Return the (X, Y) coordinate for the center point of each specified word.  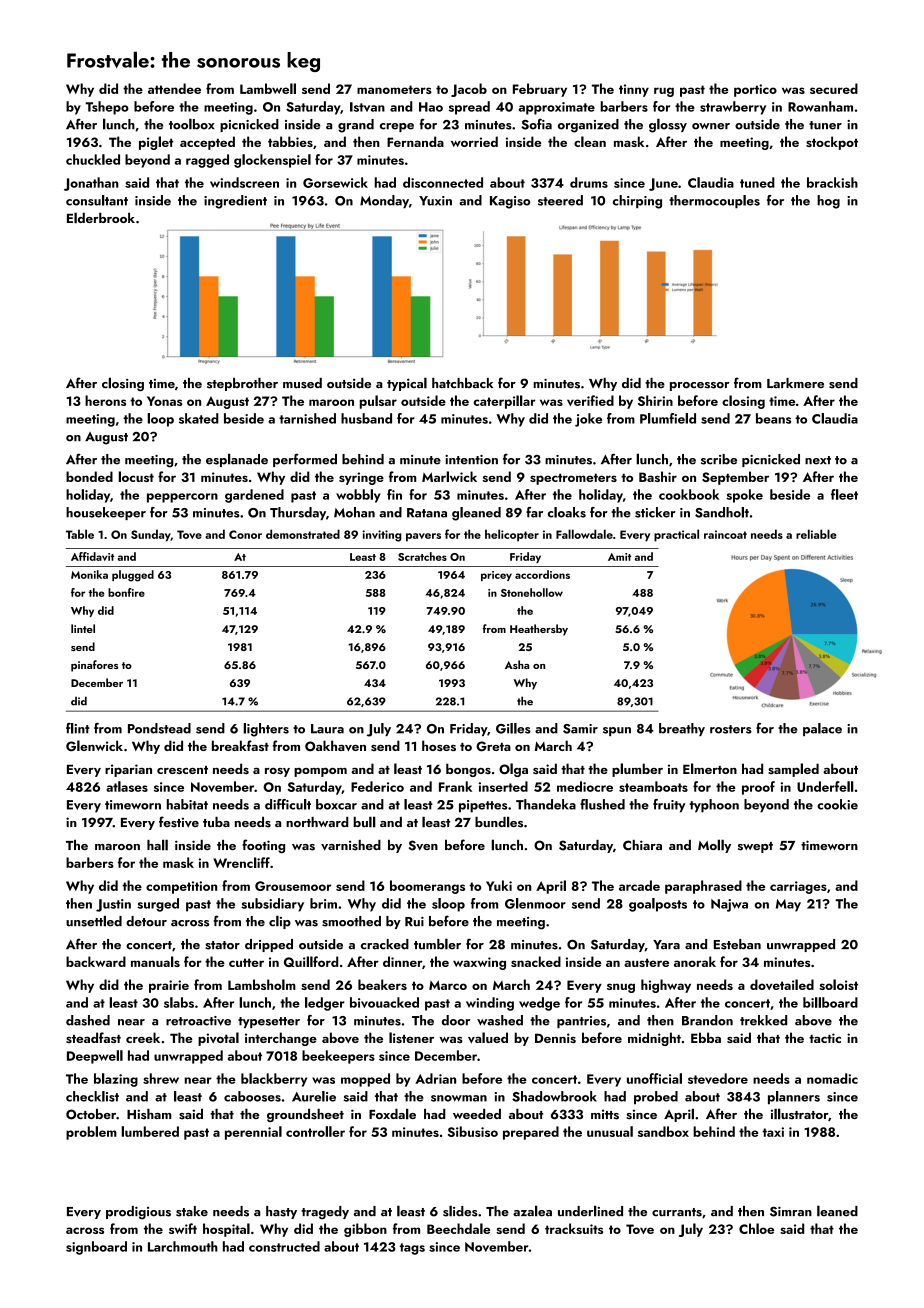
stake (192, 1211)
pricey (496, 576)
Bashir (658, 476)
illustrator (799, 1114)
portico (755, 90)
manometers (394, 89)
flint (78, 728)
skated (199, 418)
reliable (816, 534)
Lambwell (268, 88)
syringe (361, 478)
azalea (532, 1211)
